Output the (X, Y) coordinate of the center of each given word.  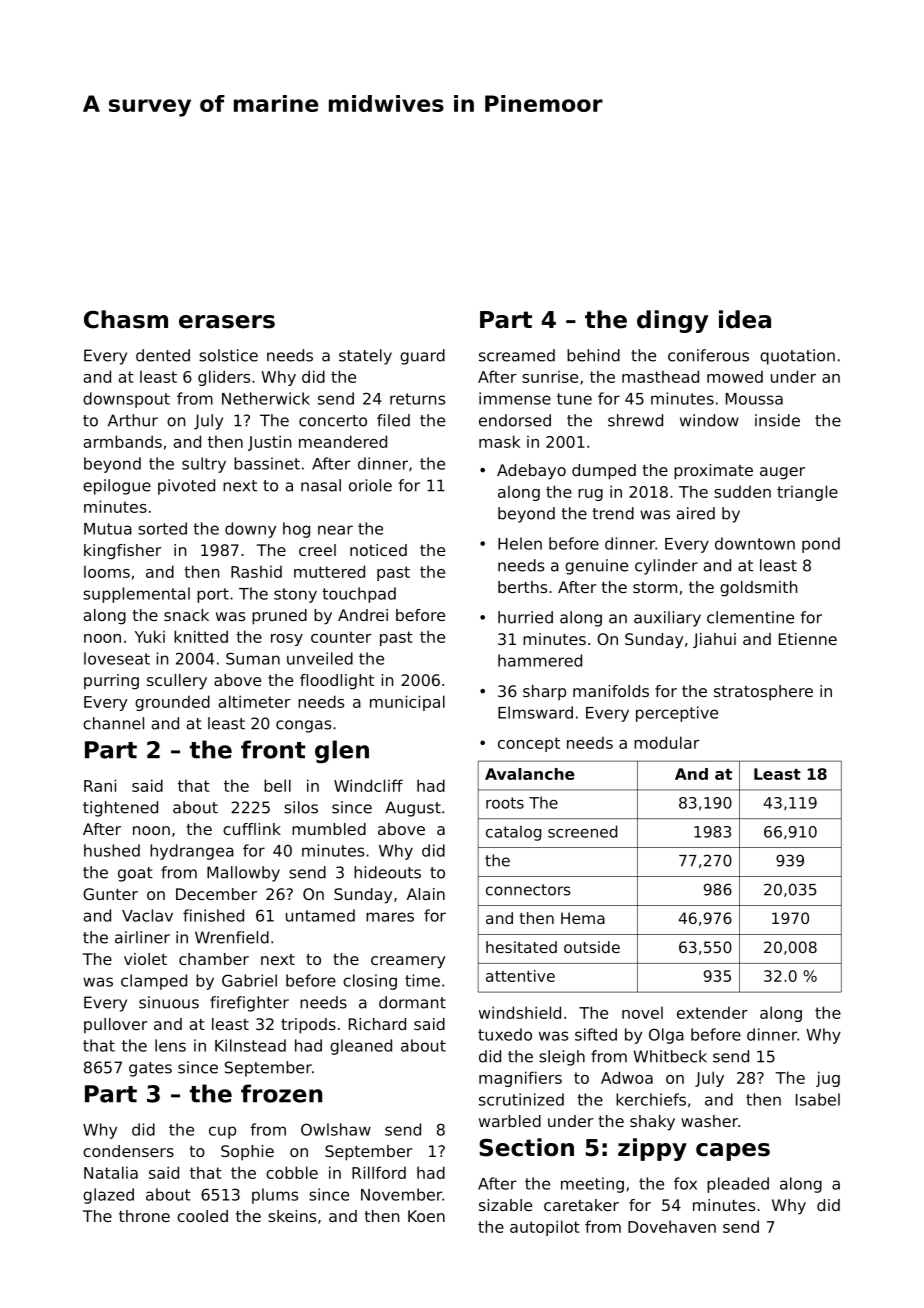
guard (422, 357)
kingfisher (122, 552)
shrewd (635, 420)
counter (341, 637)
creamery (408, 962)
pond (821, 545)
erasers (227, 322)
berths (522, 587)
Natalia (111, 1172)
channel (113, 723)
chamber (214, 959)
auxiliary (667, 619)
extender (712, 1012)
